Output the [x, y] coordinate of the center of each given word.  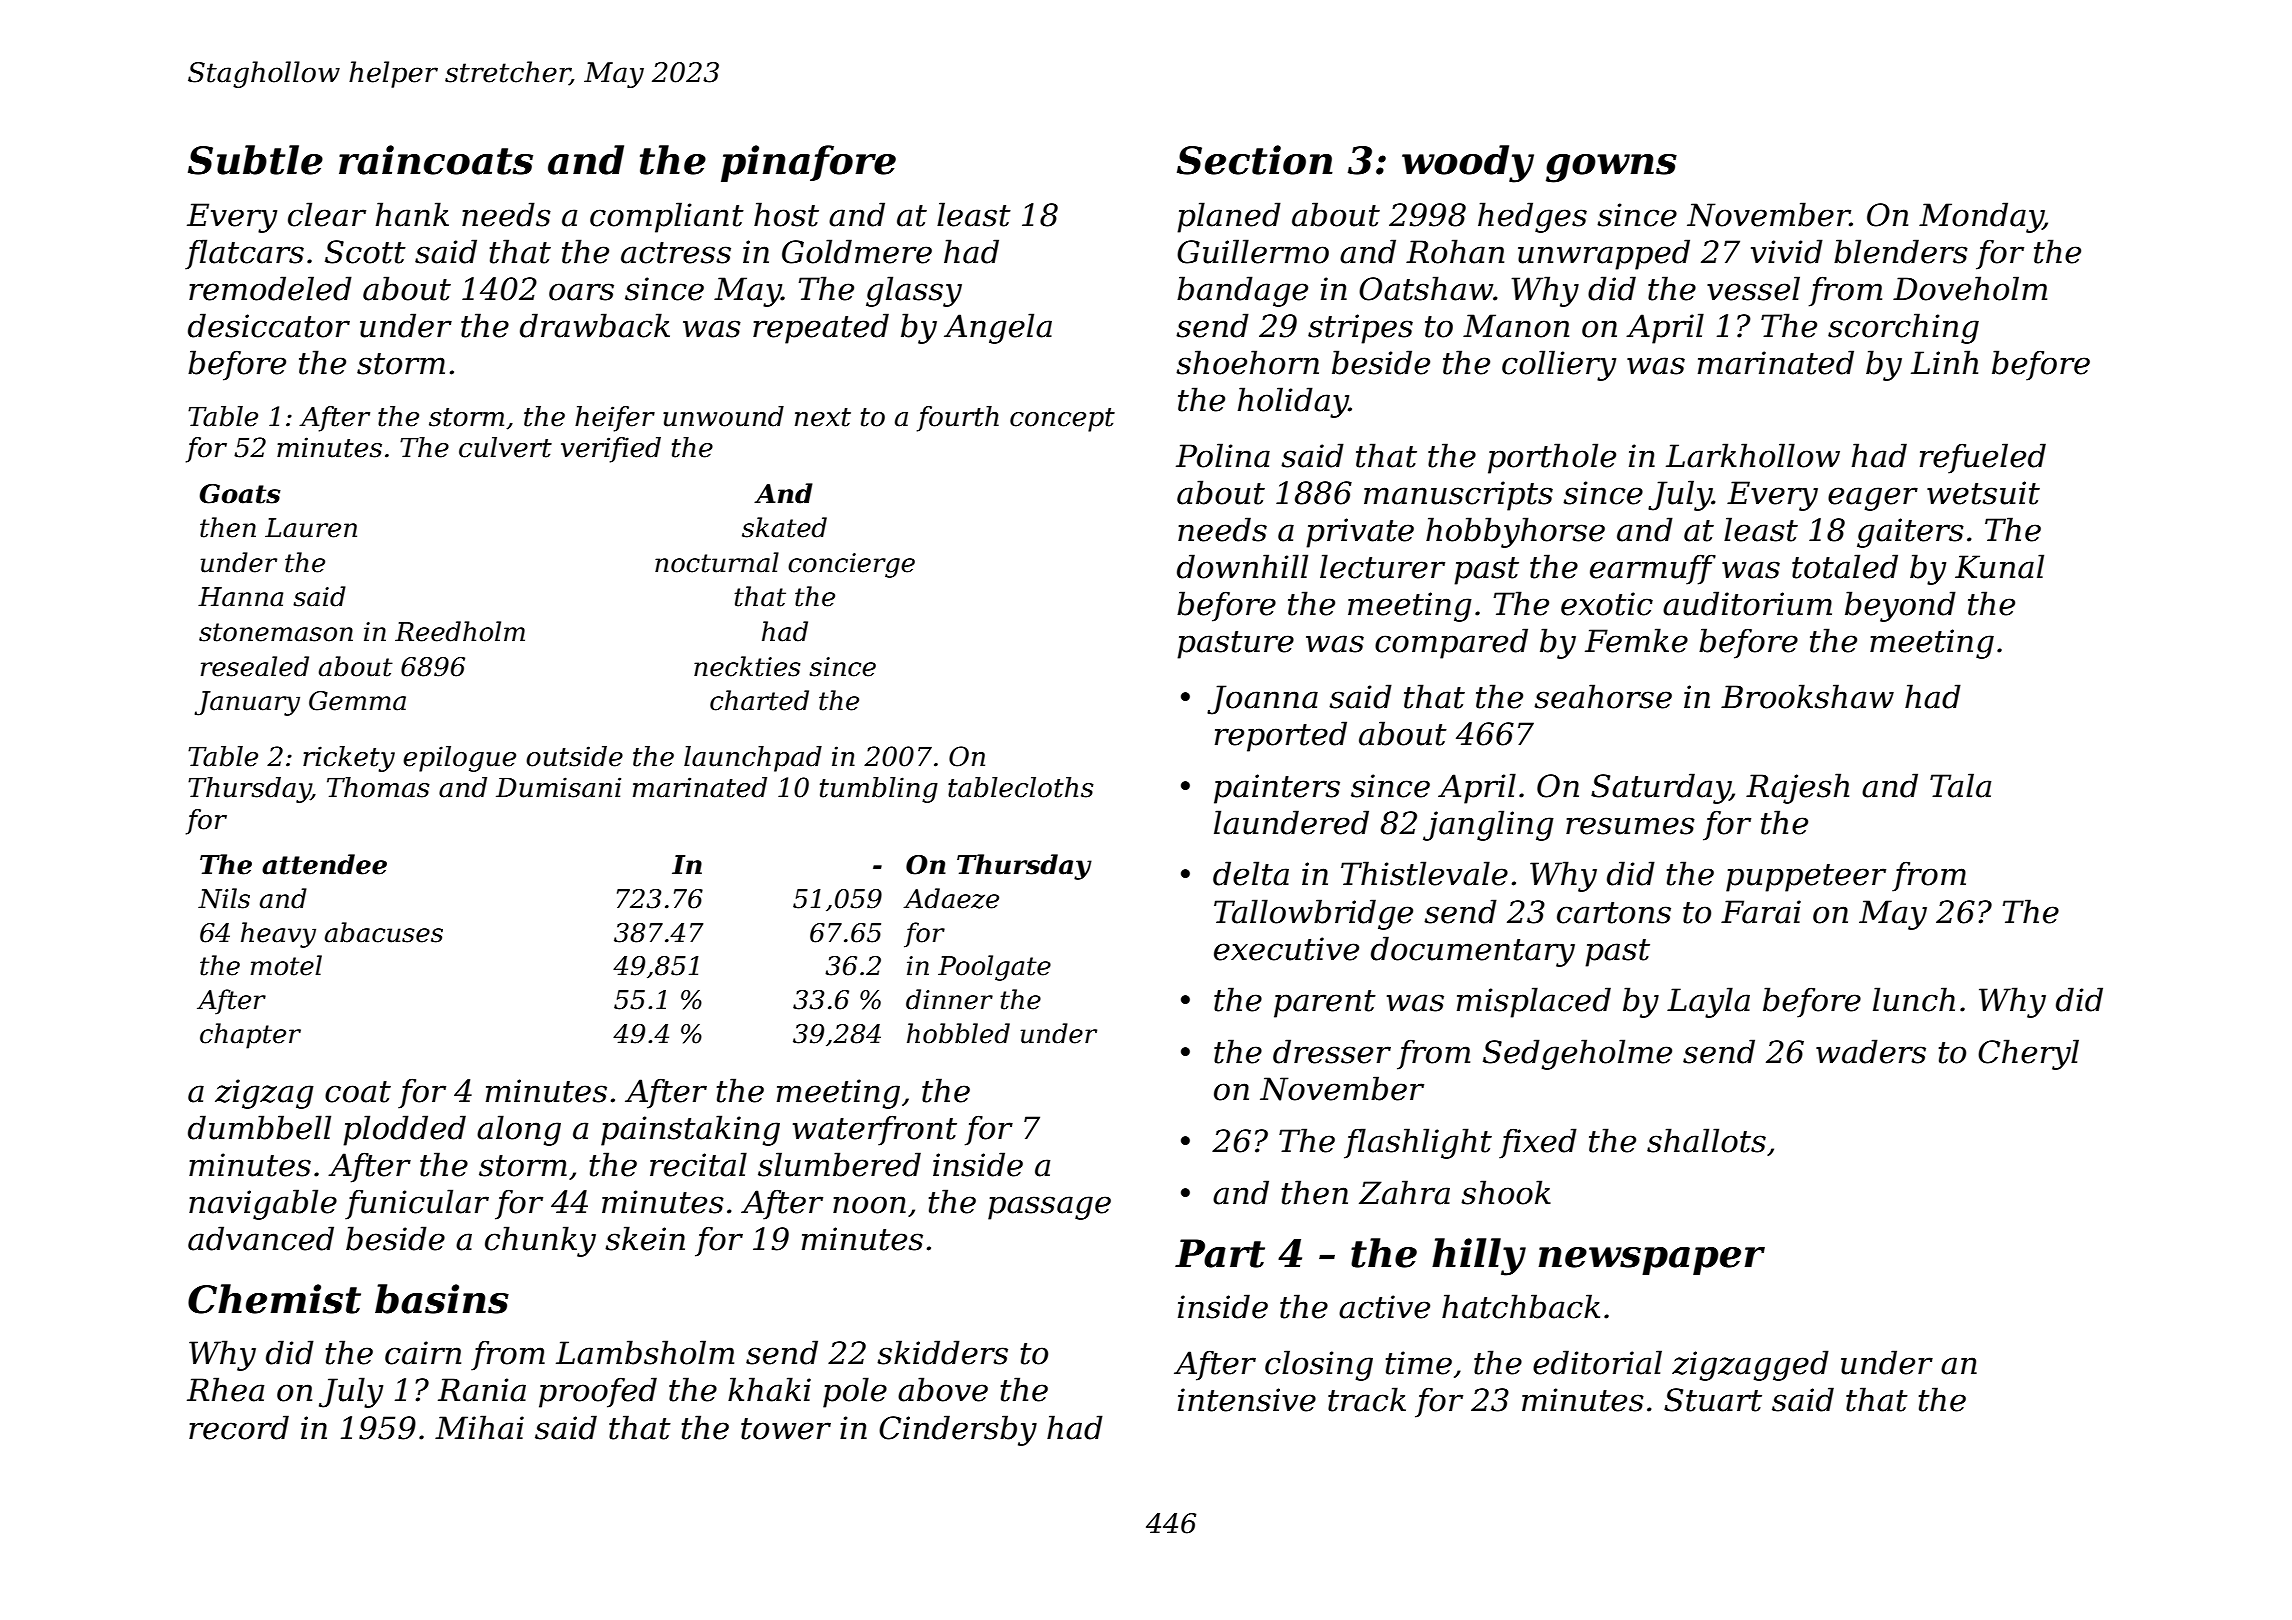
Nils [224, 898]
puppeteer [1806, 878]
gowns [1611, 168]
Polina [1223, 455]
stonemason [276, 632]
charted [759, 700]
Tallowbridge [1313, 914]
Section [1255, 160]
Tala [1960, 785]
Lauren [311, 528]
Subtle [255, 160]
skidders [942, 1352]
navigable [263, 1204]
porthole [1552, 458]
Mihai [479, 1427]
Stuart [1713, 1400]
